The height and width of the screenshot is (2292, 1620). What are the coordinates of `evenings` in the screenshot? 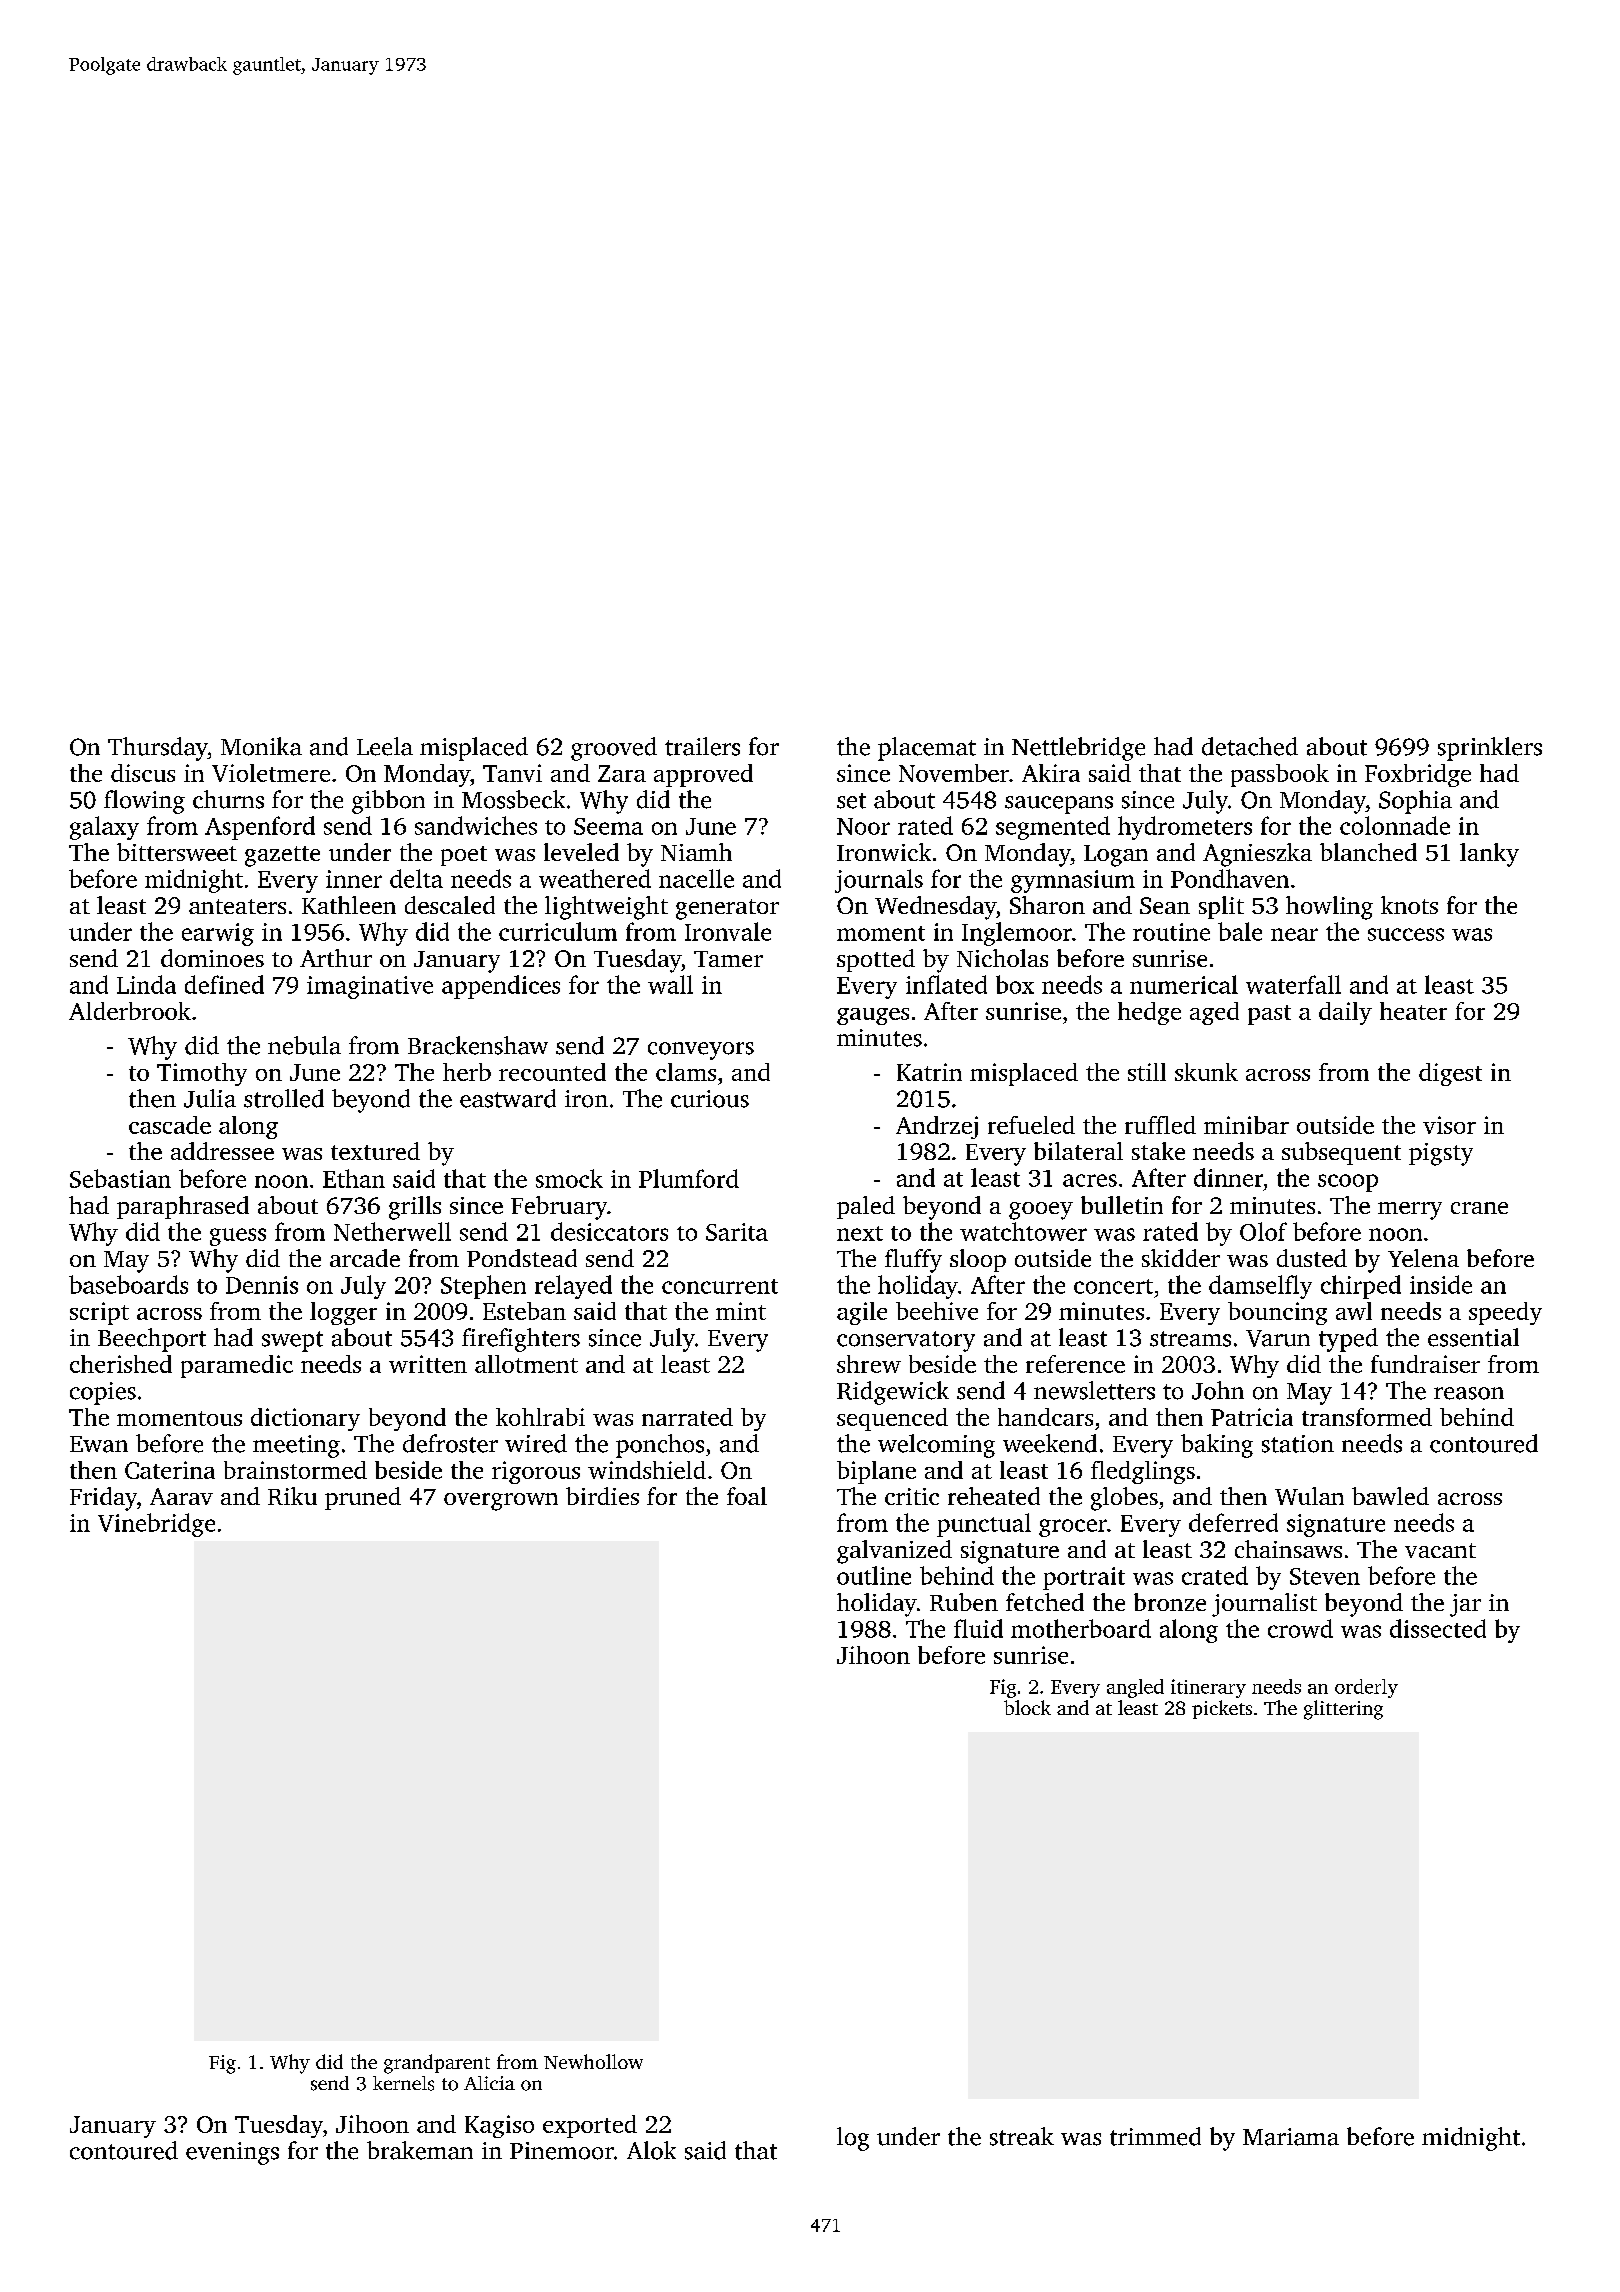 It's located at (232, 2153).
